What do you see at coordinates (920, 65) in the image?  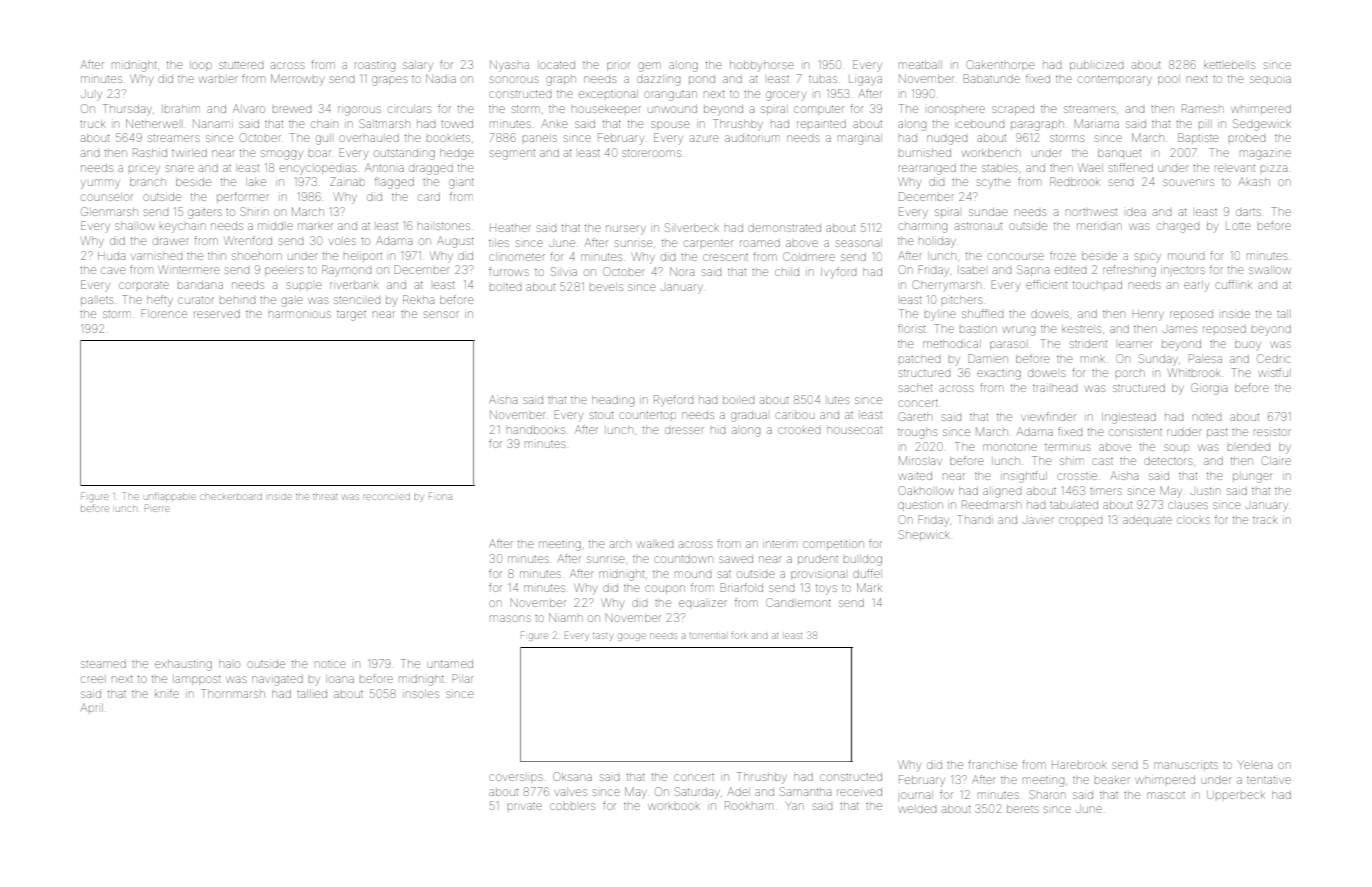 I see `meatball` at bounding box center [920, 65].
